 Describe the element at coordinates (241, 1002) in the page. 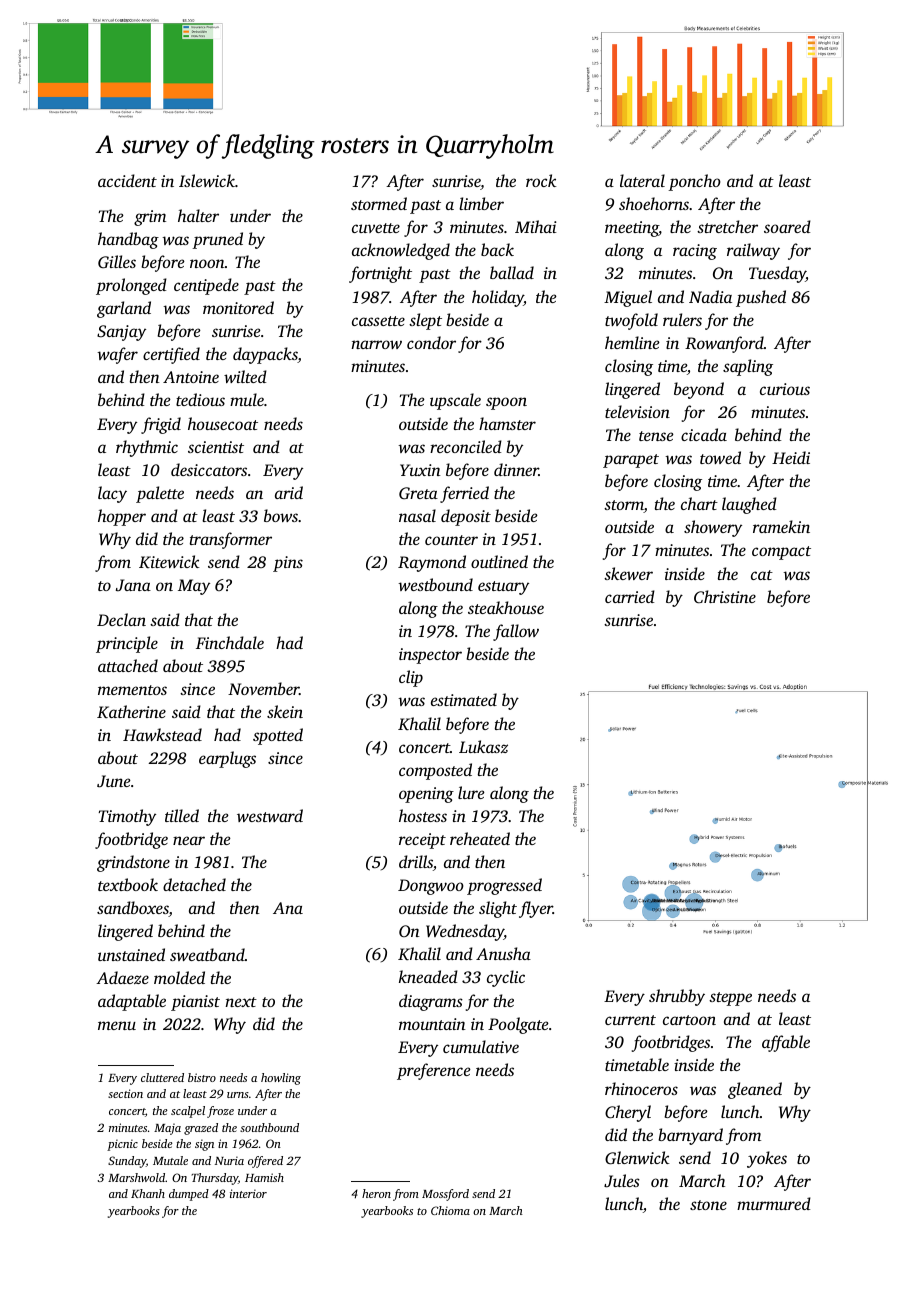

I see `next` at that location.
